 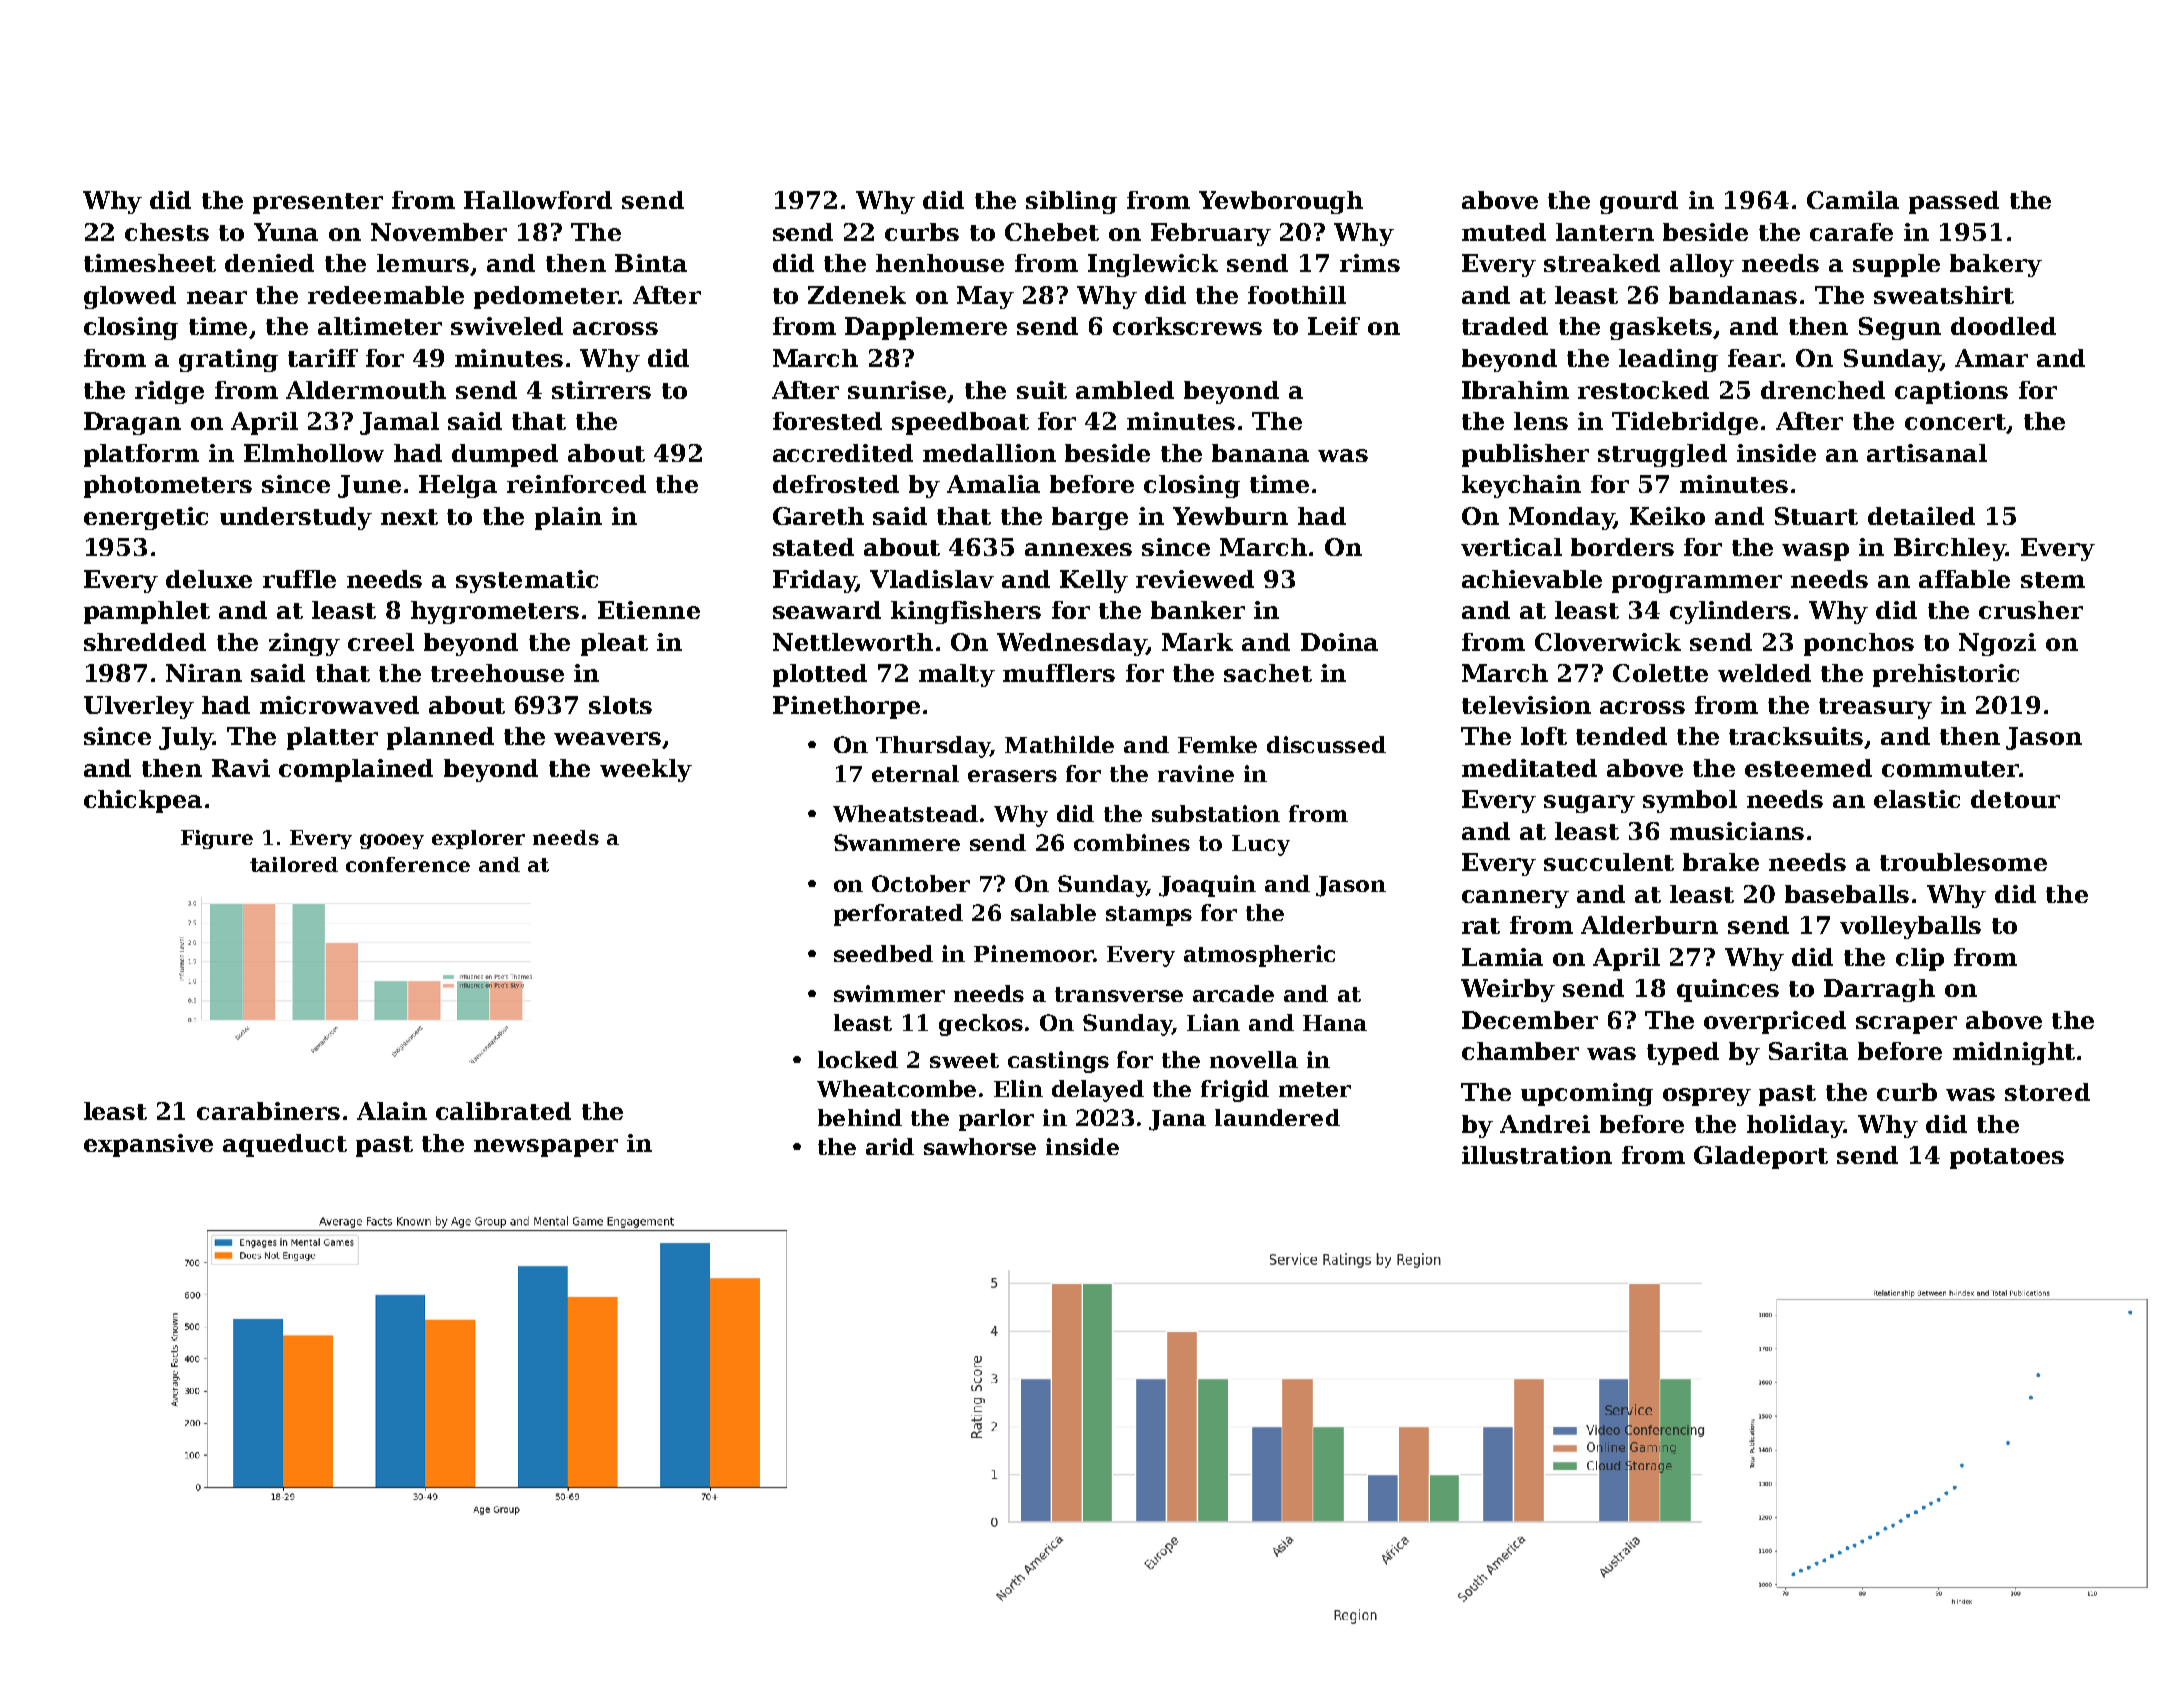 What do you see at coordinates (423, 263) in the screenshot?
I see `lemurs` at bounding box center [423, 263].
